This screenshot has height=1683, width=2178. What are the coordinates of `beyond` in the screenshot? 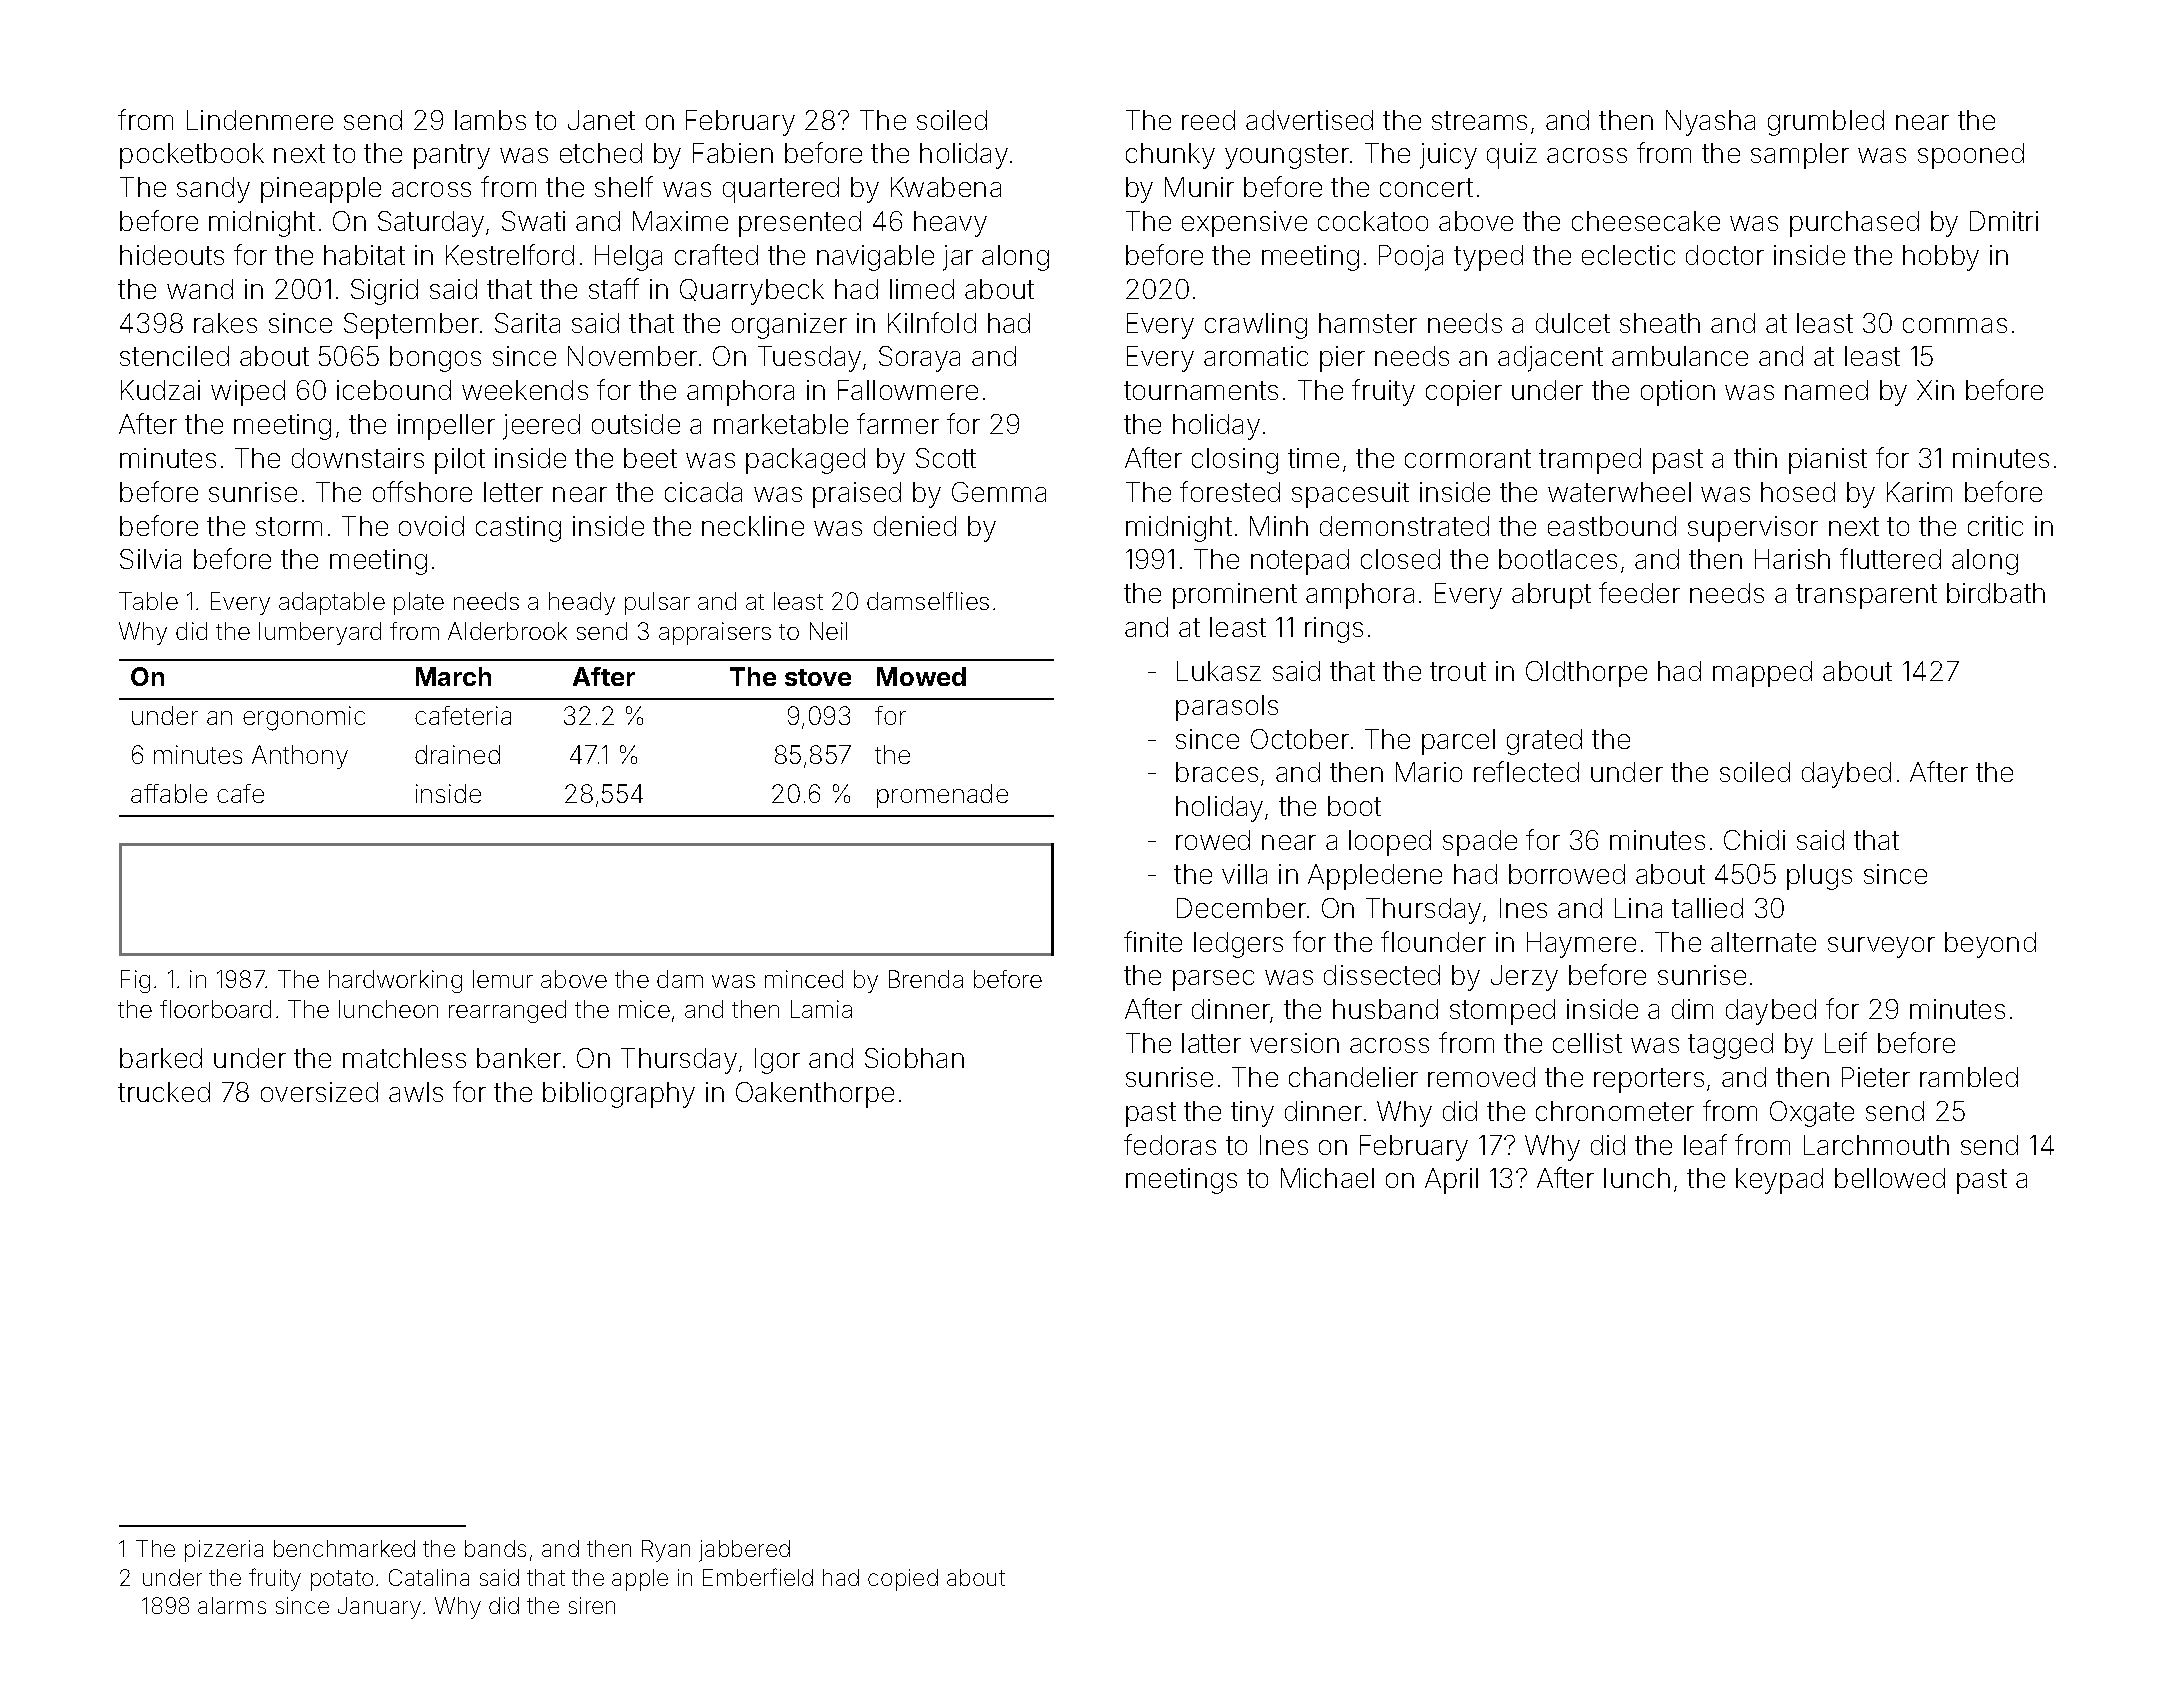 It's located at (1990, 945).
